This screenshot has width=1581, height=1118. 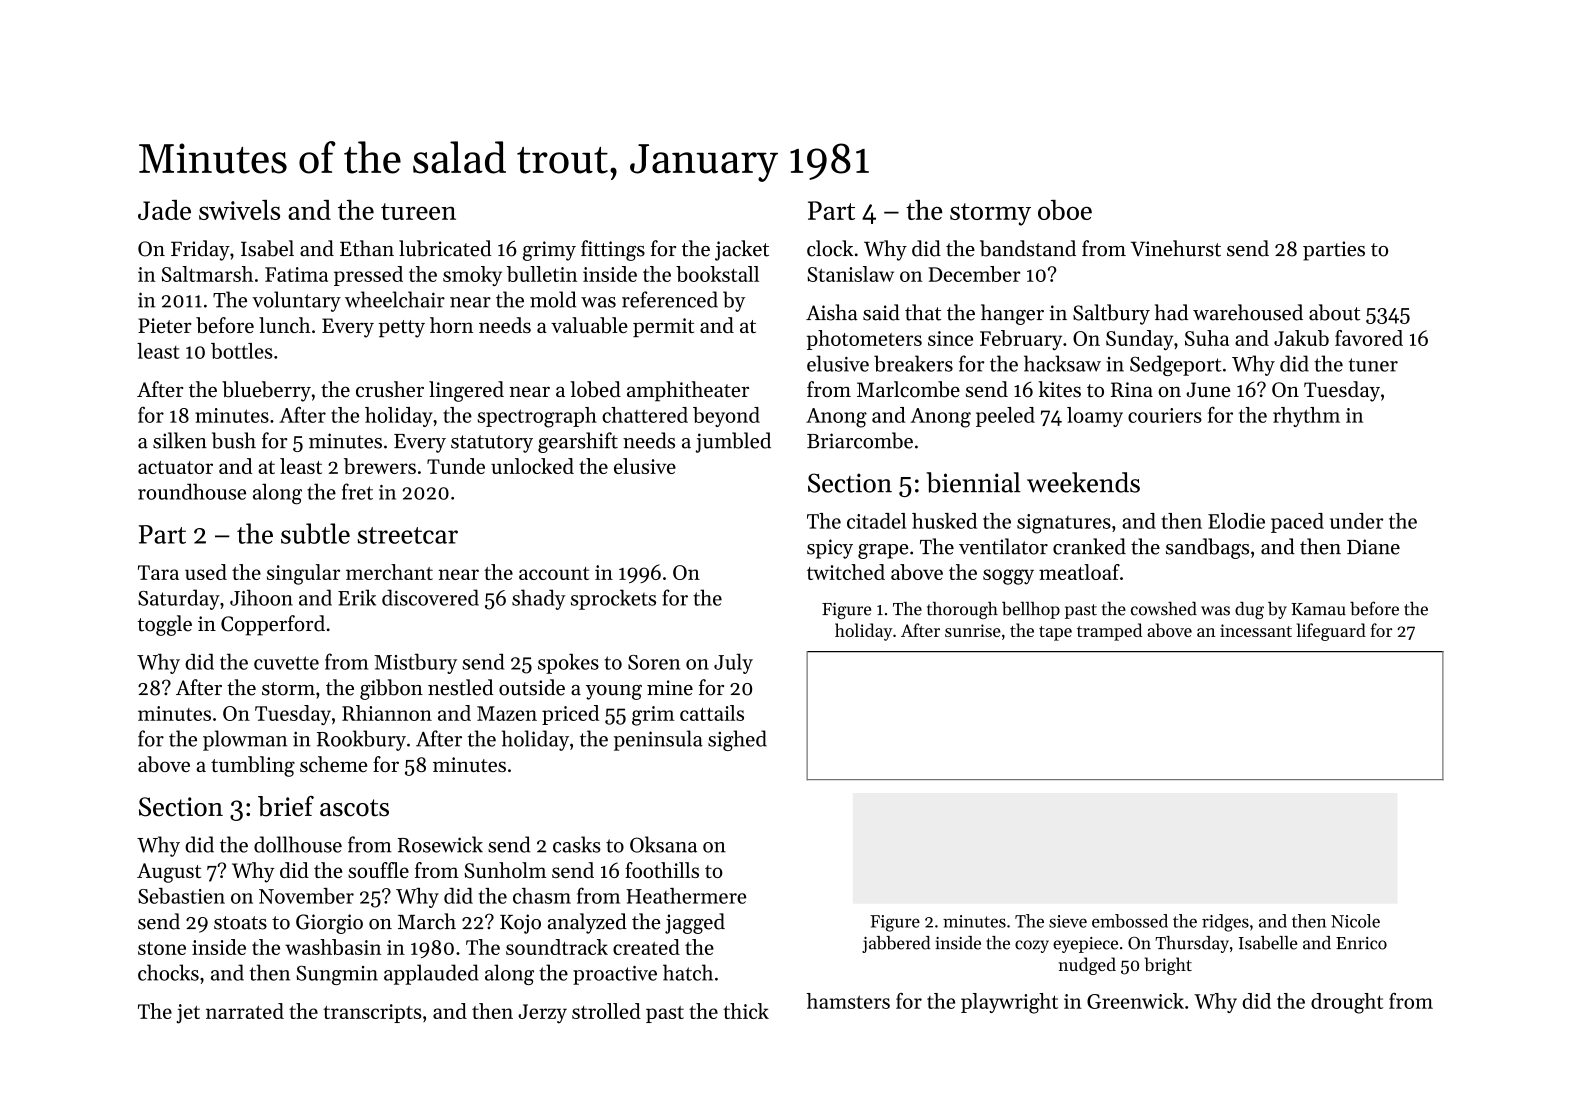 I want to click on stoats, so click(x=240, y=923).
